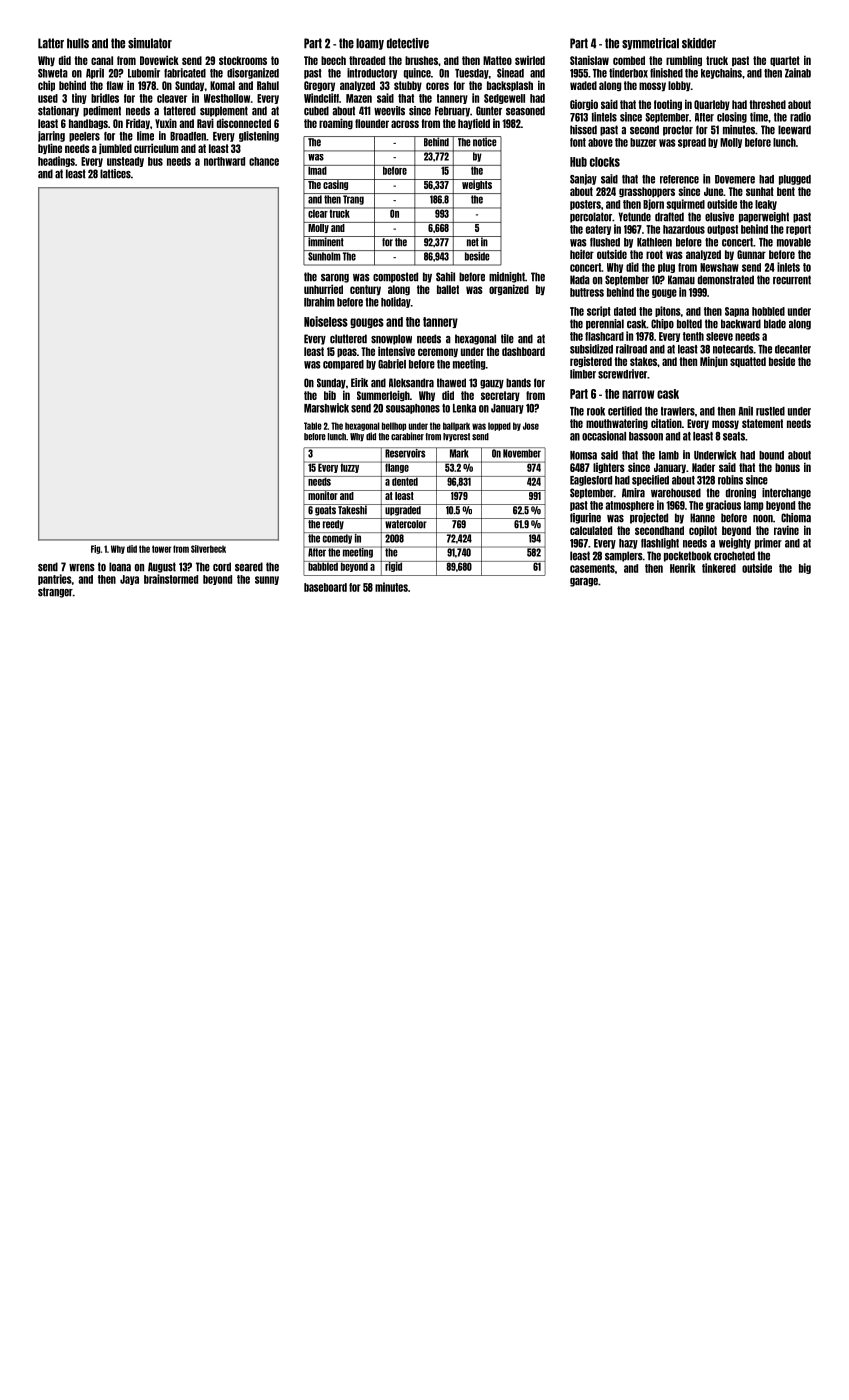 The height and width of the screenshot is (1400, 849). I want to click on bib, so click(330, 395).
